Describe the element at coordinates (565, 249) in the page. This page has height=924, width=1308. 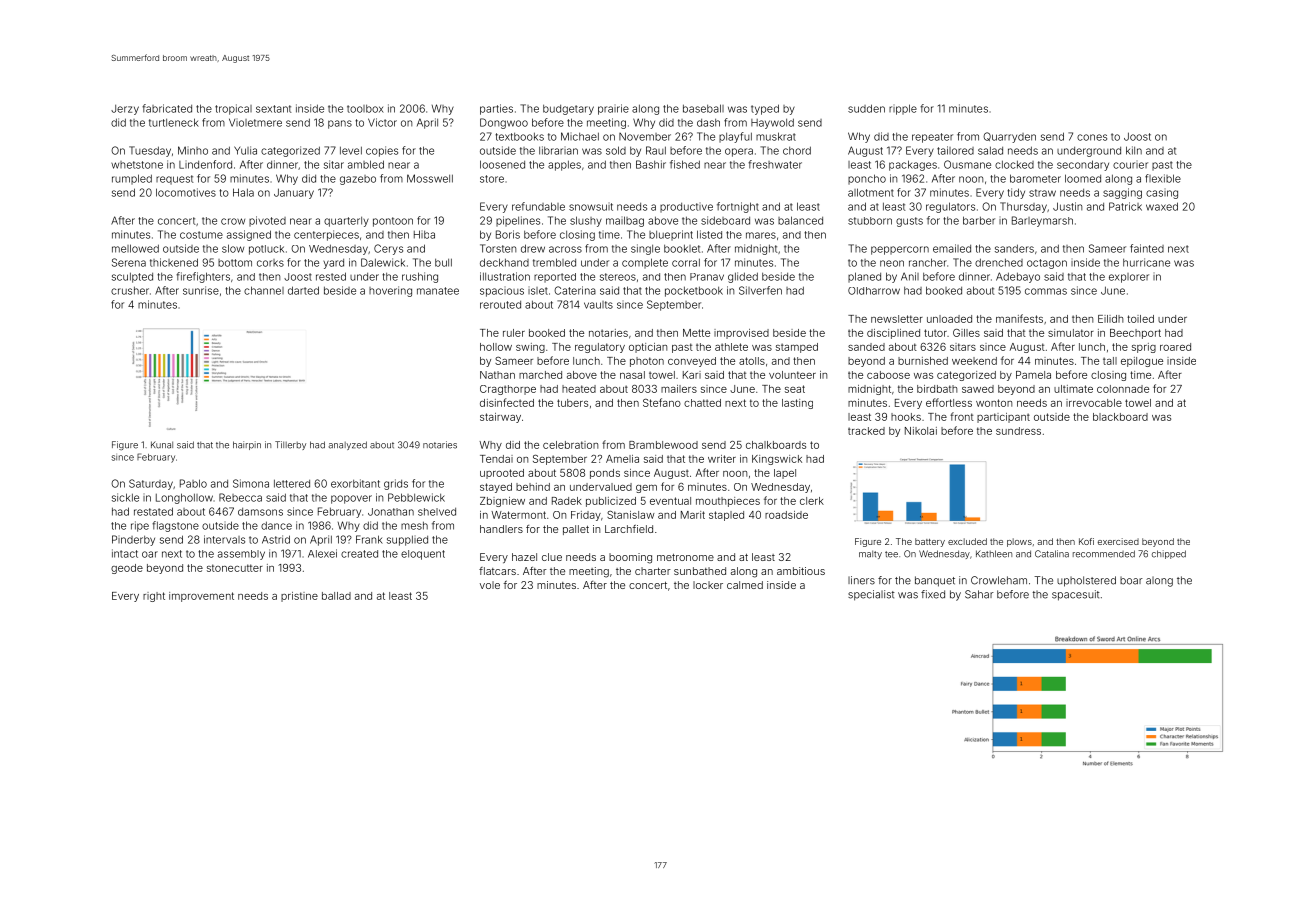
I see `across` at that location.
